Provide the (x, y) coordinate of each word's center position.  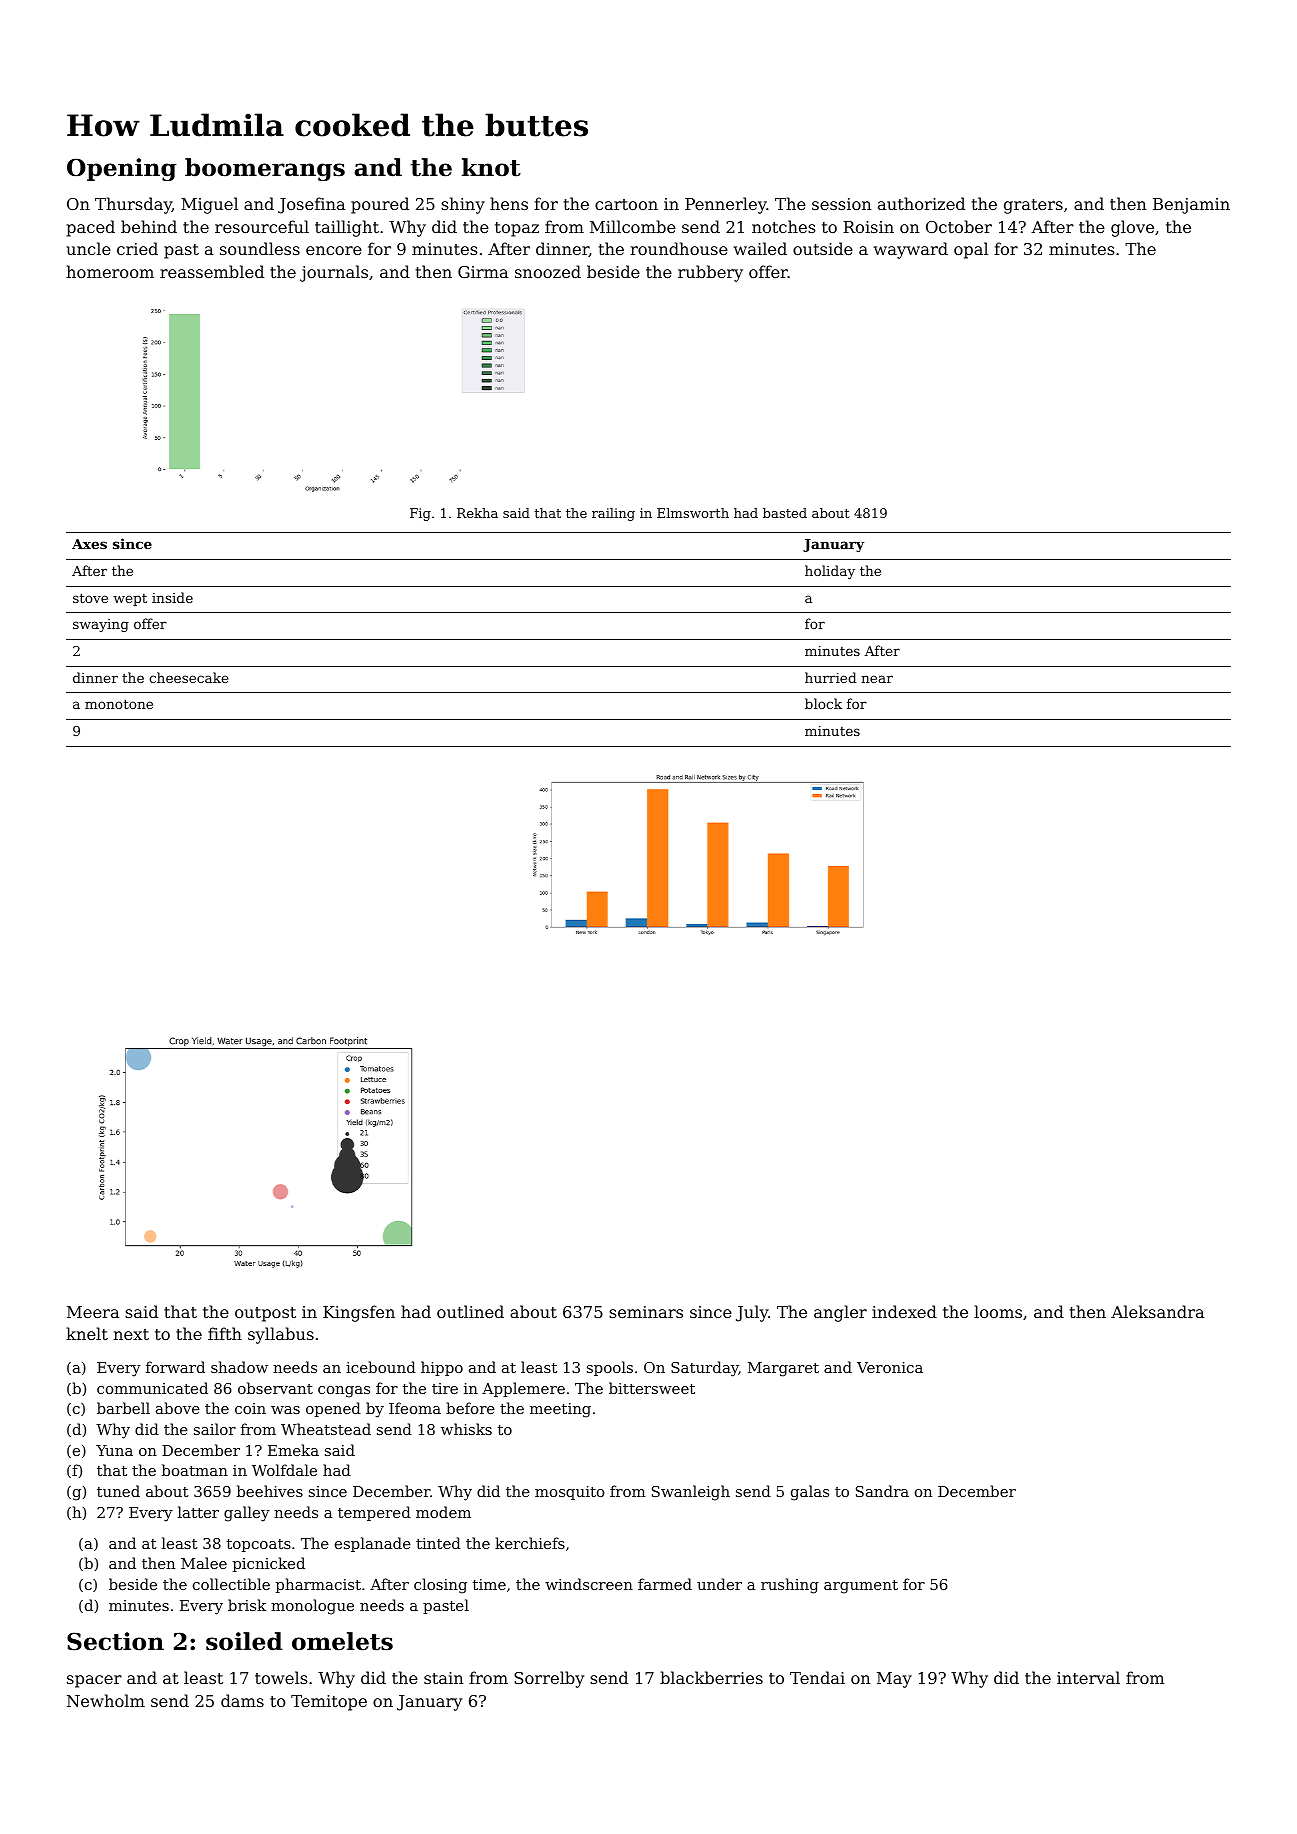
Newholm (106, 1700)
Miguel (209, 205)
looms (998, 1311)
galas (810, 1493)
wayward (911, 250)
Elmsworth (693, 513)
